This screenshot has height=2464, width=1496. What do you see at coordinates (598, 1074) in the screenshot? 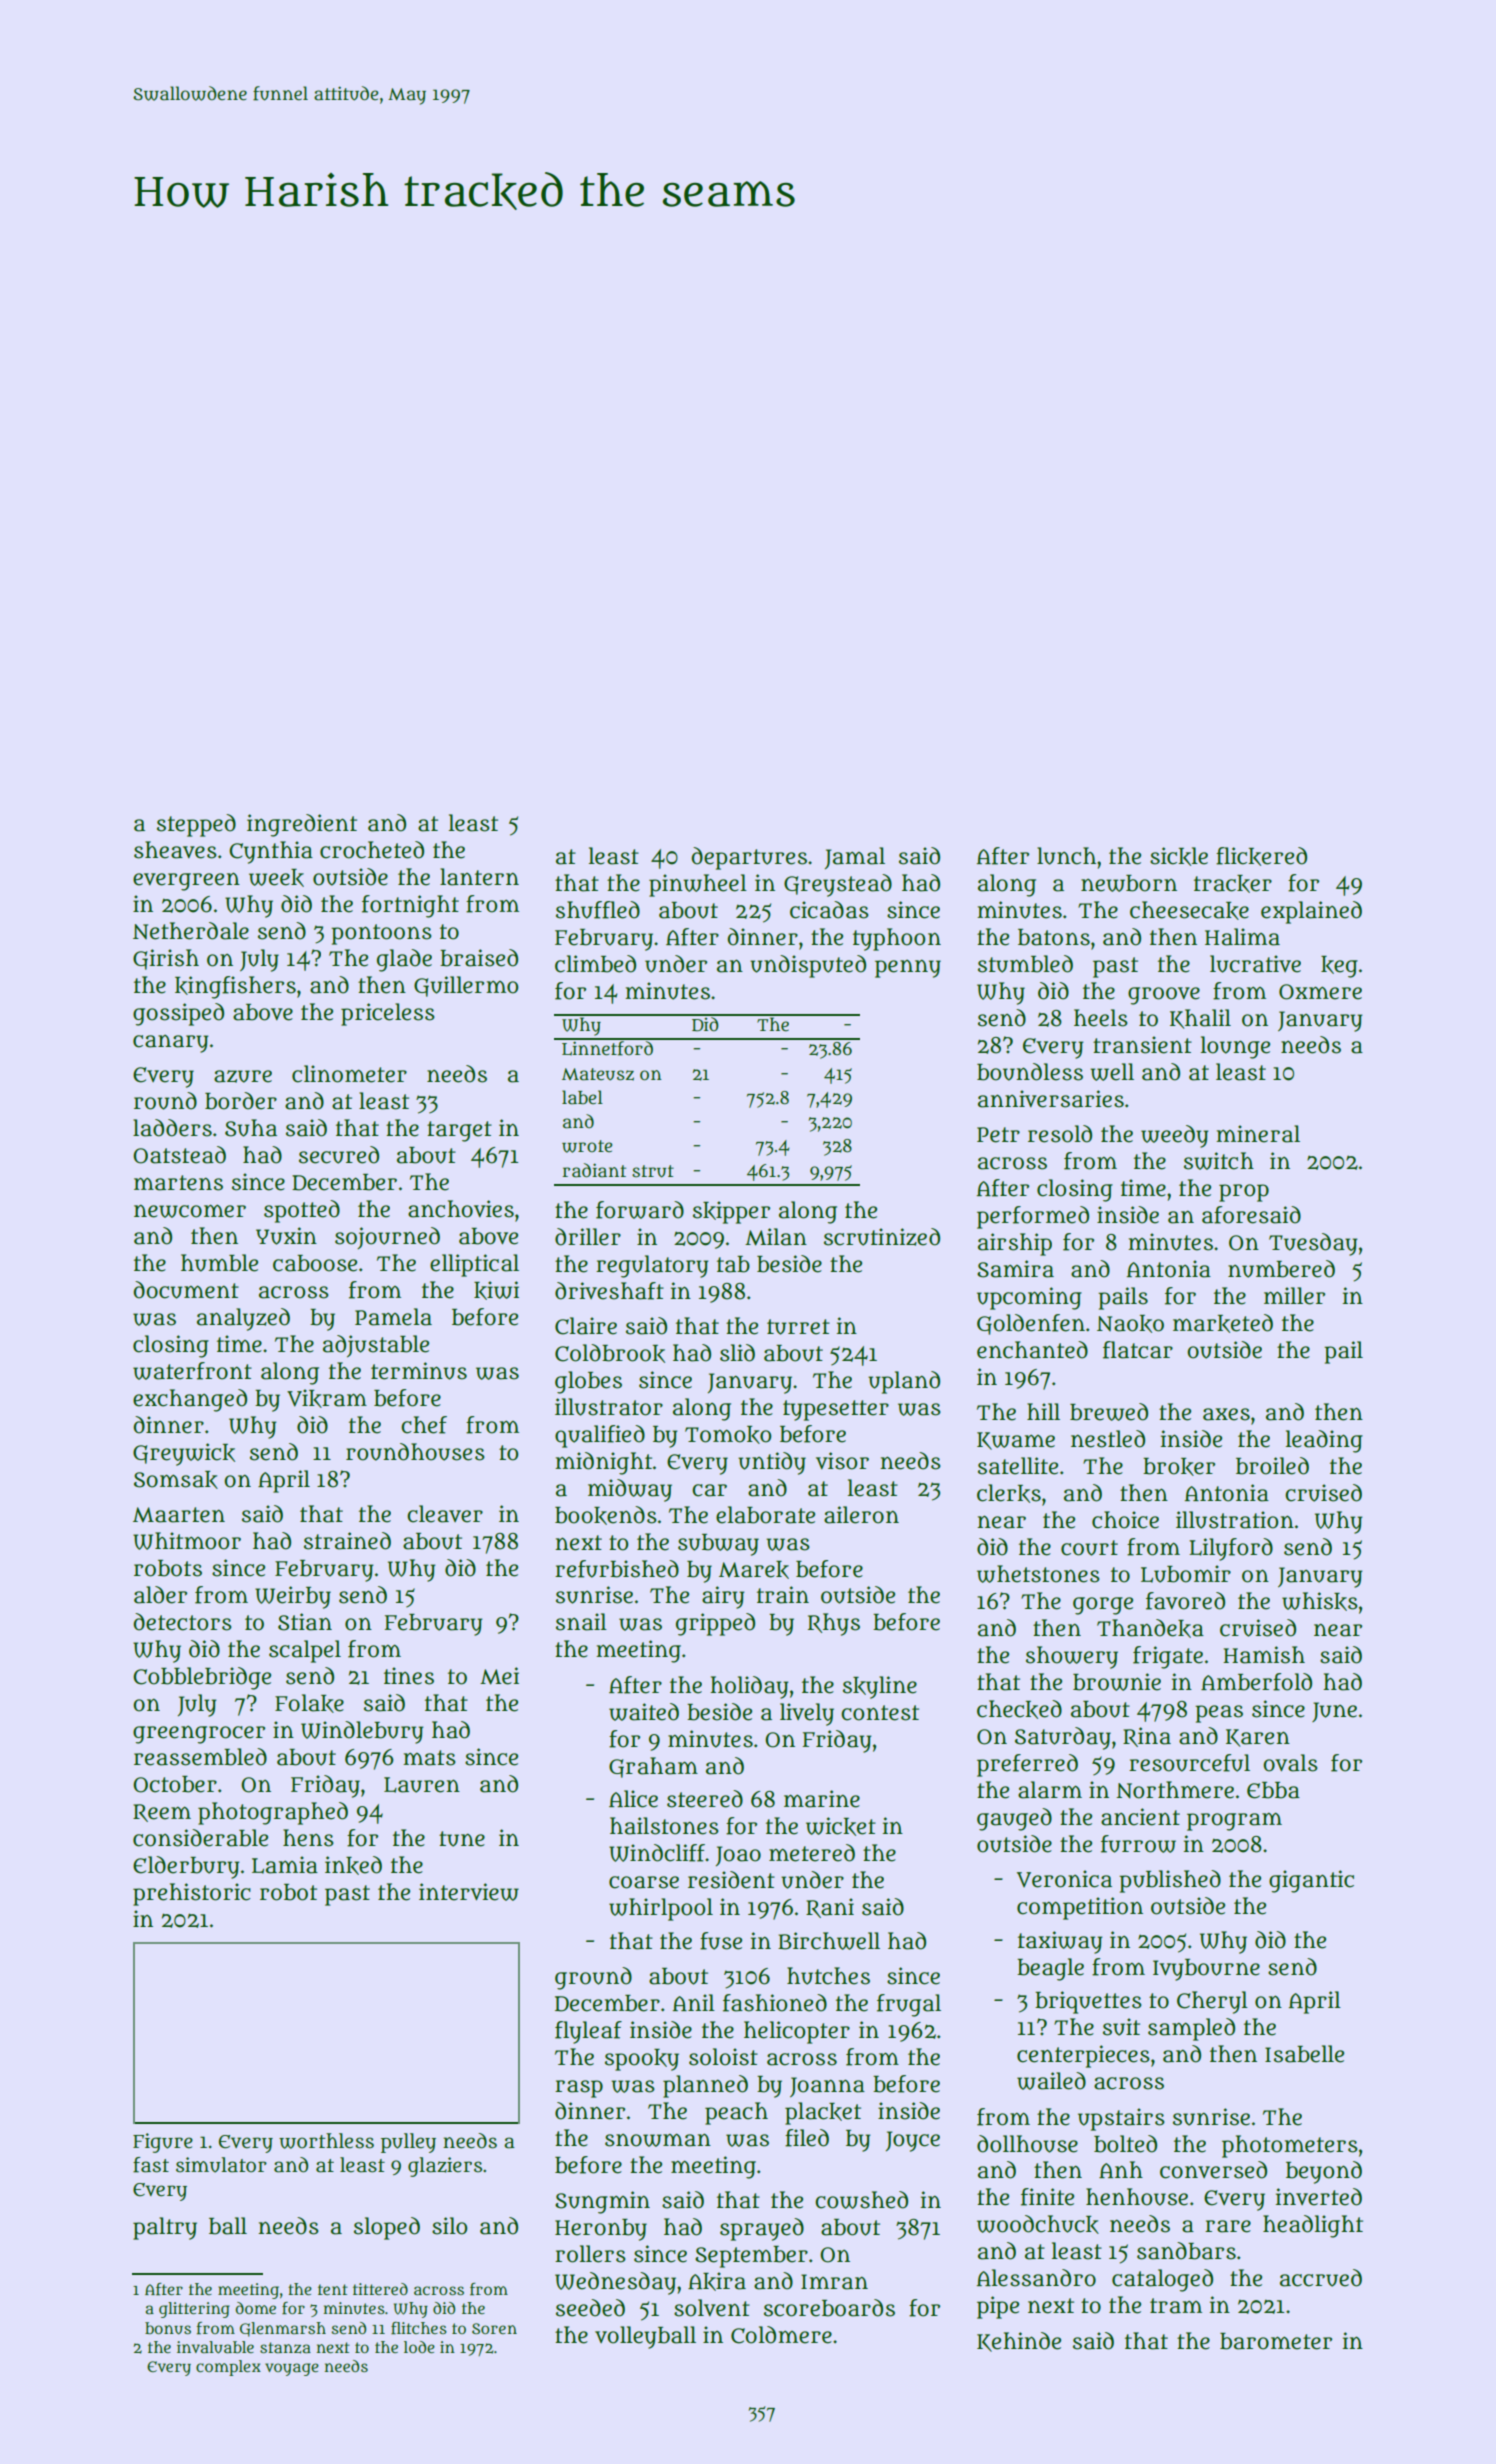
I see `Mateusz` at bounding box center [598, 1074].
